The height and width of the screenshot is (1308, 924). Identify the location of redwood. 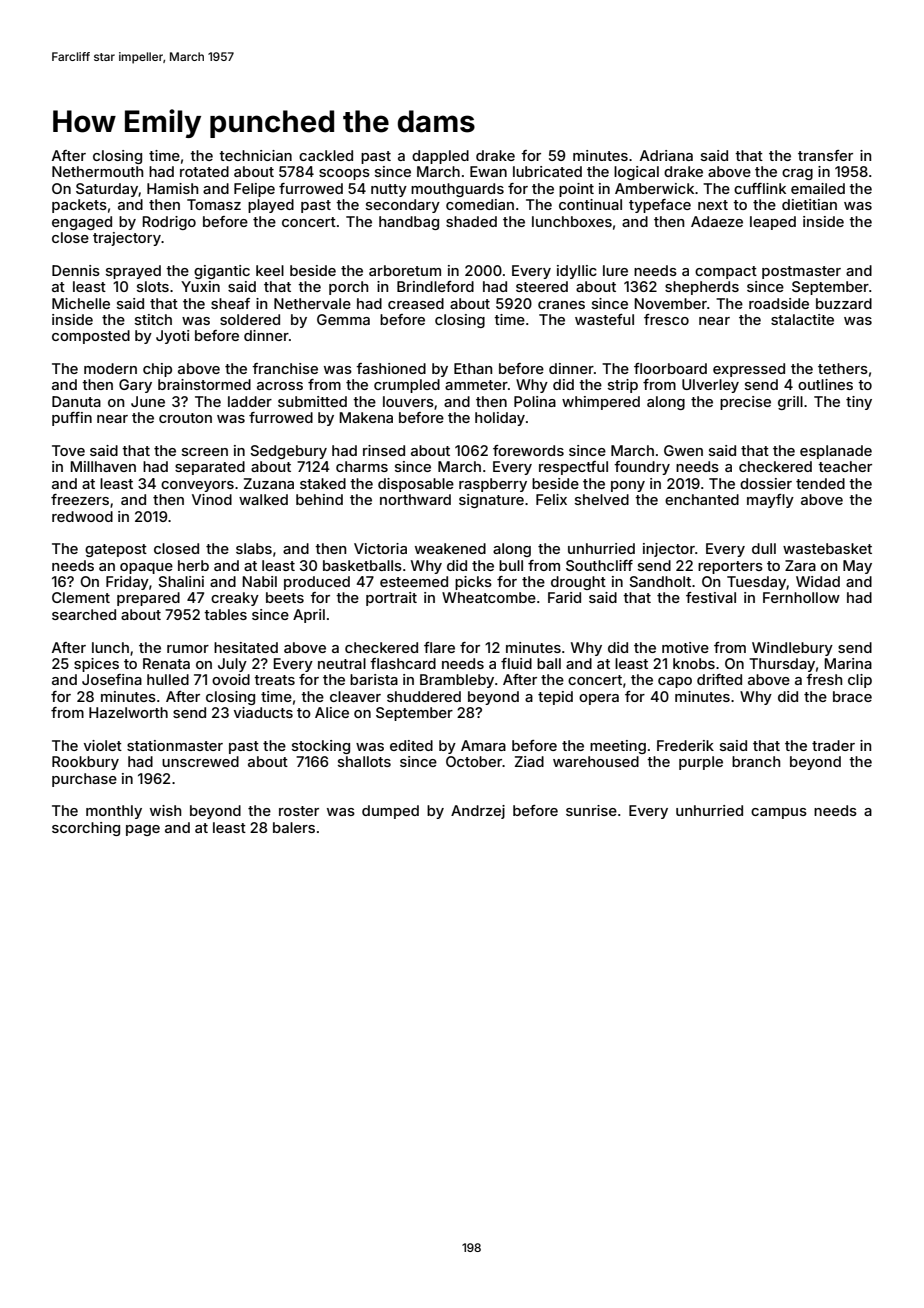
(82, 516).
